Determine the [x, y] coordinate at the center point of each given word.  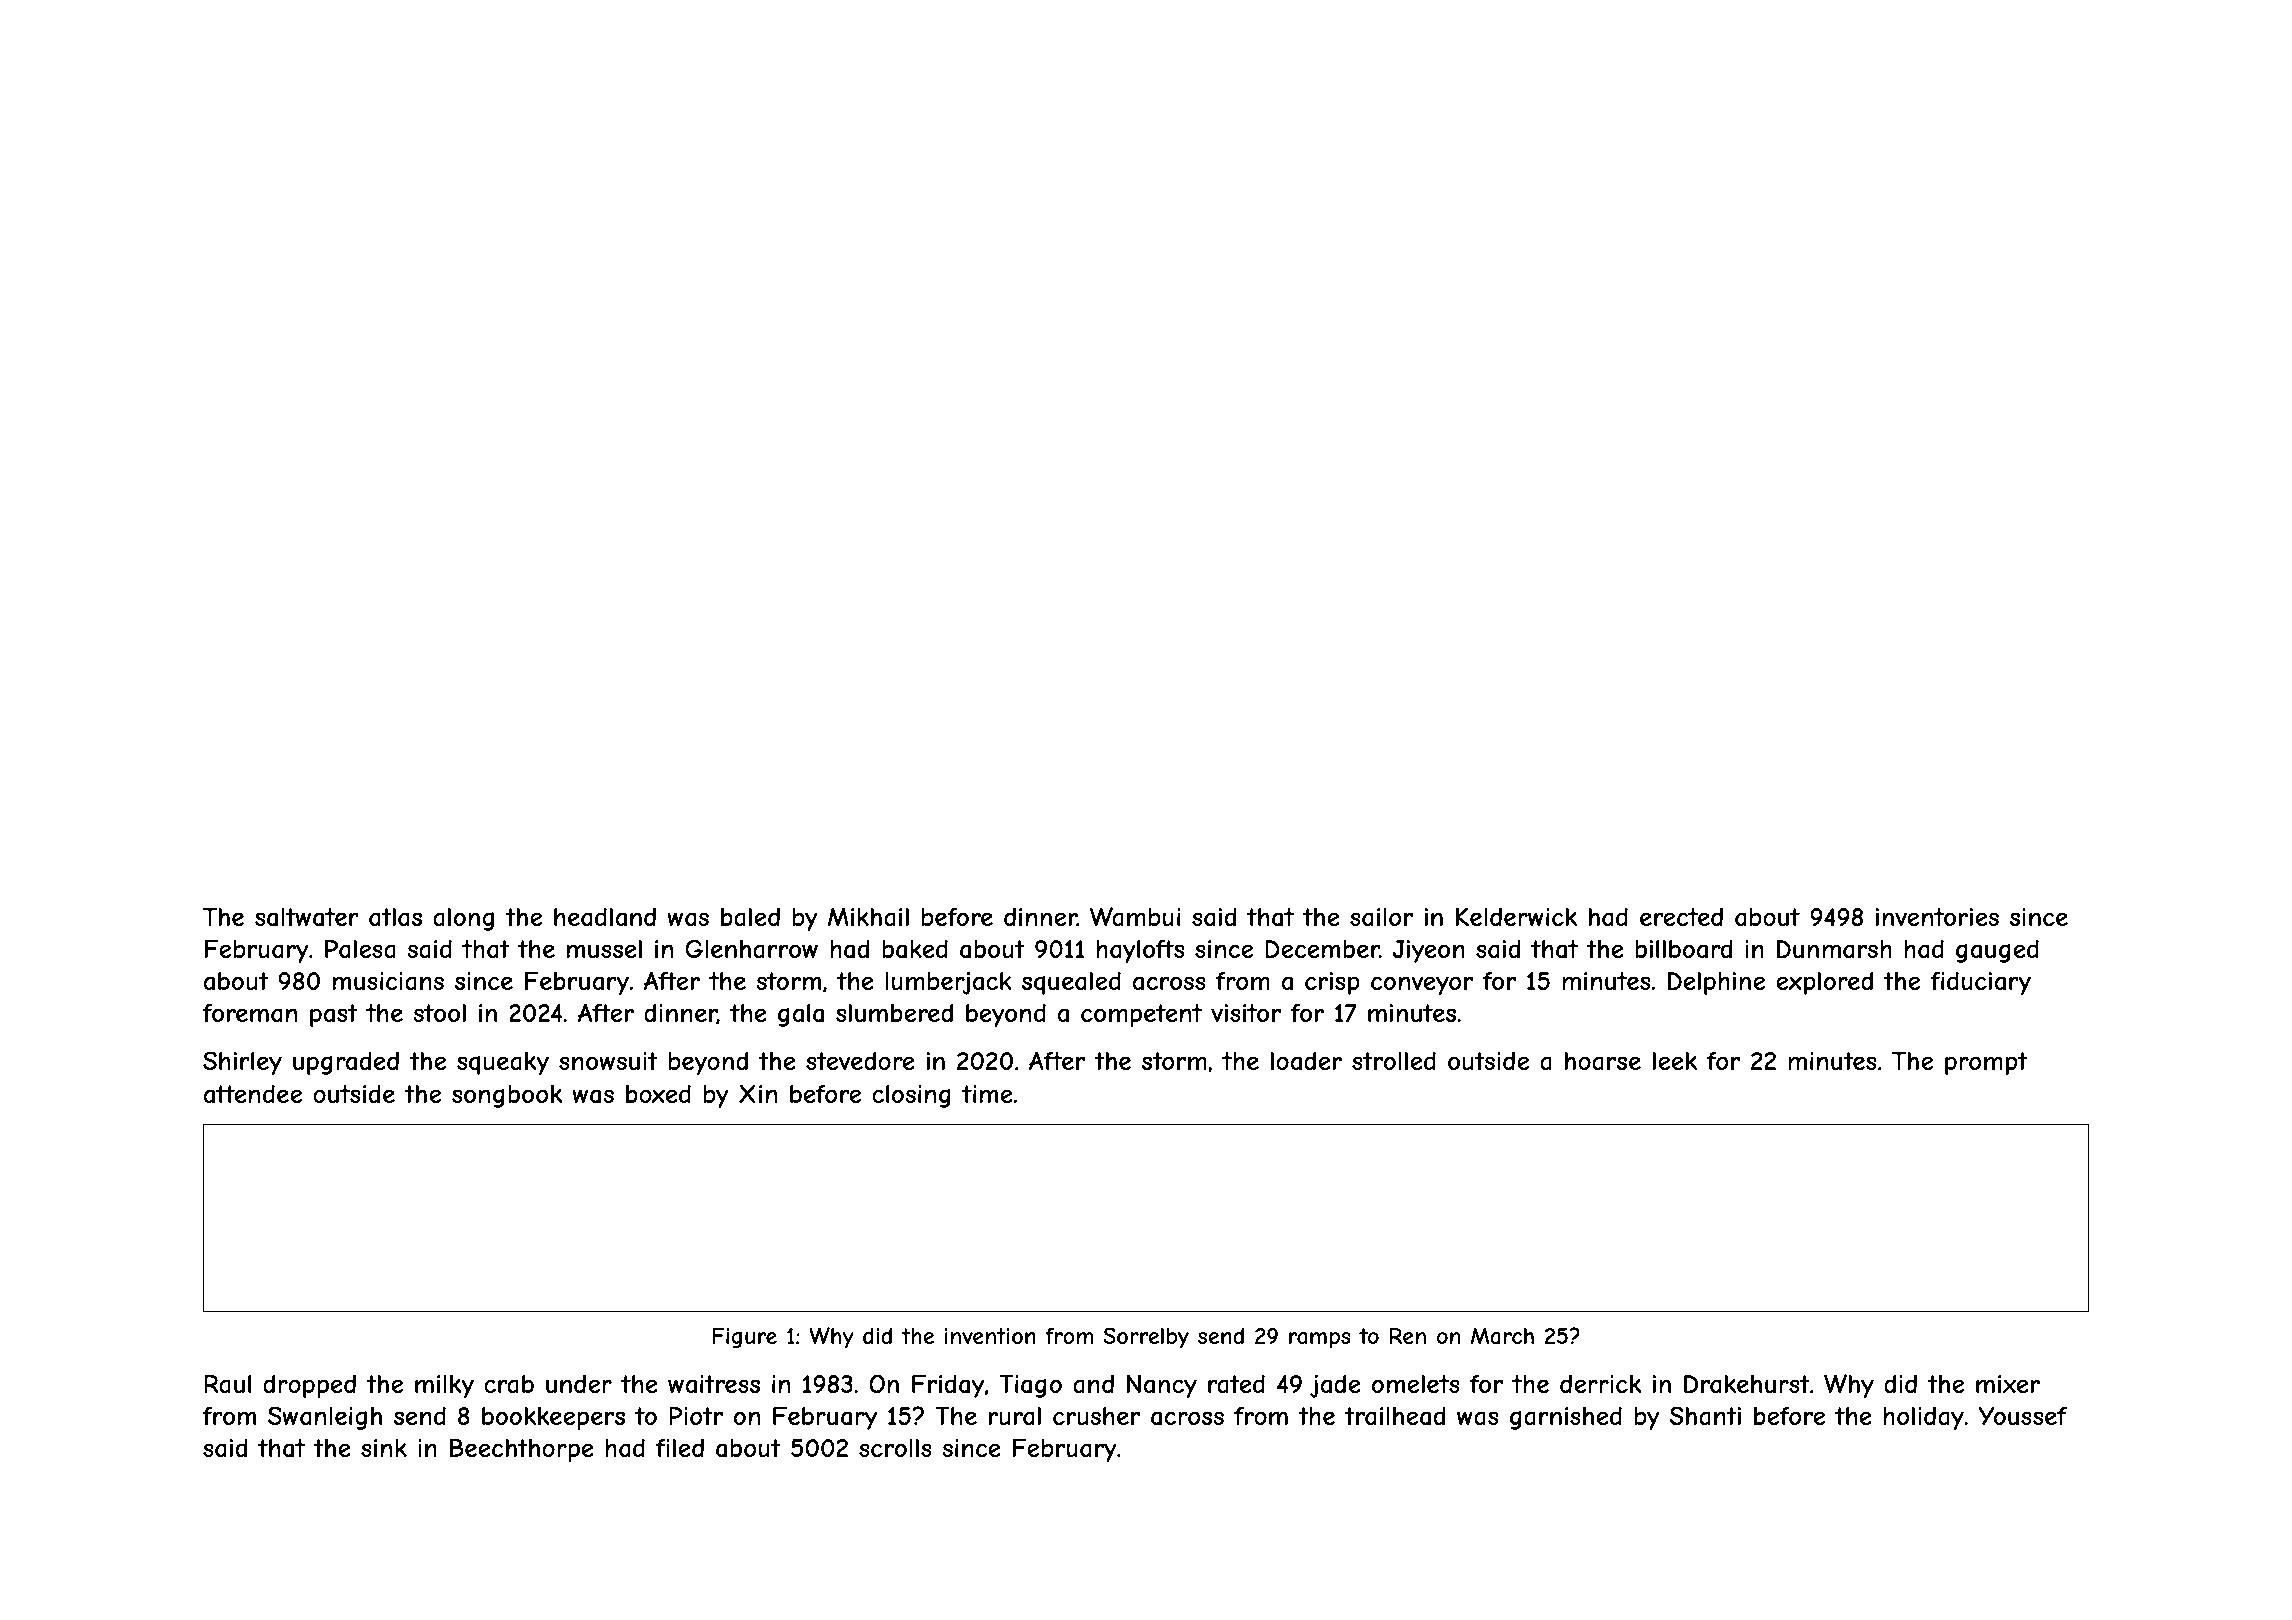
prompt [1986, 1063]
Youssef [2023, 1416]
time [987, 1094]
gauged [1997, 951]
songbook [507, 1096]
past [333, 1015]
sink [384, 1448]
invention [990, 1336]
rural [1015, 1416]
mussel [604, 949]
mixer [2008, 1384]
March [1502, 1336]
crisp [1332, 983]
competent [1141, 1015]
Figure [744, 1338]
